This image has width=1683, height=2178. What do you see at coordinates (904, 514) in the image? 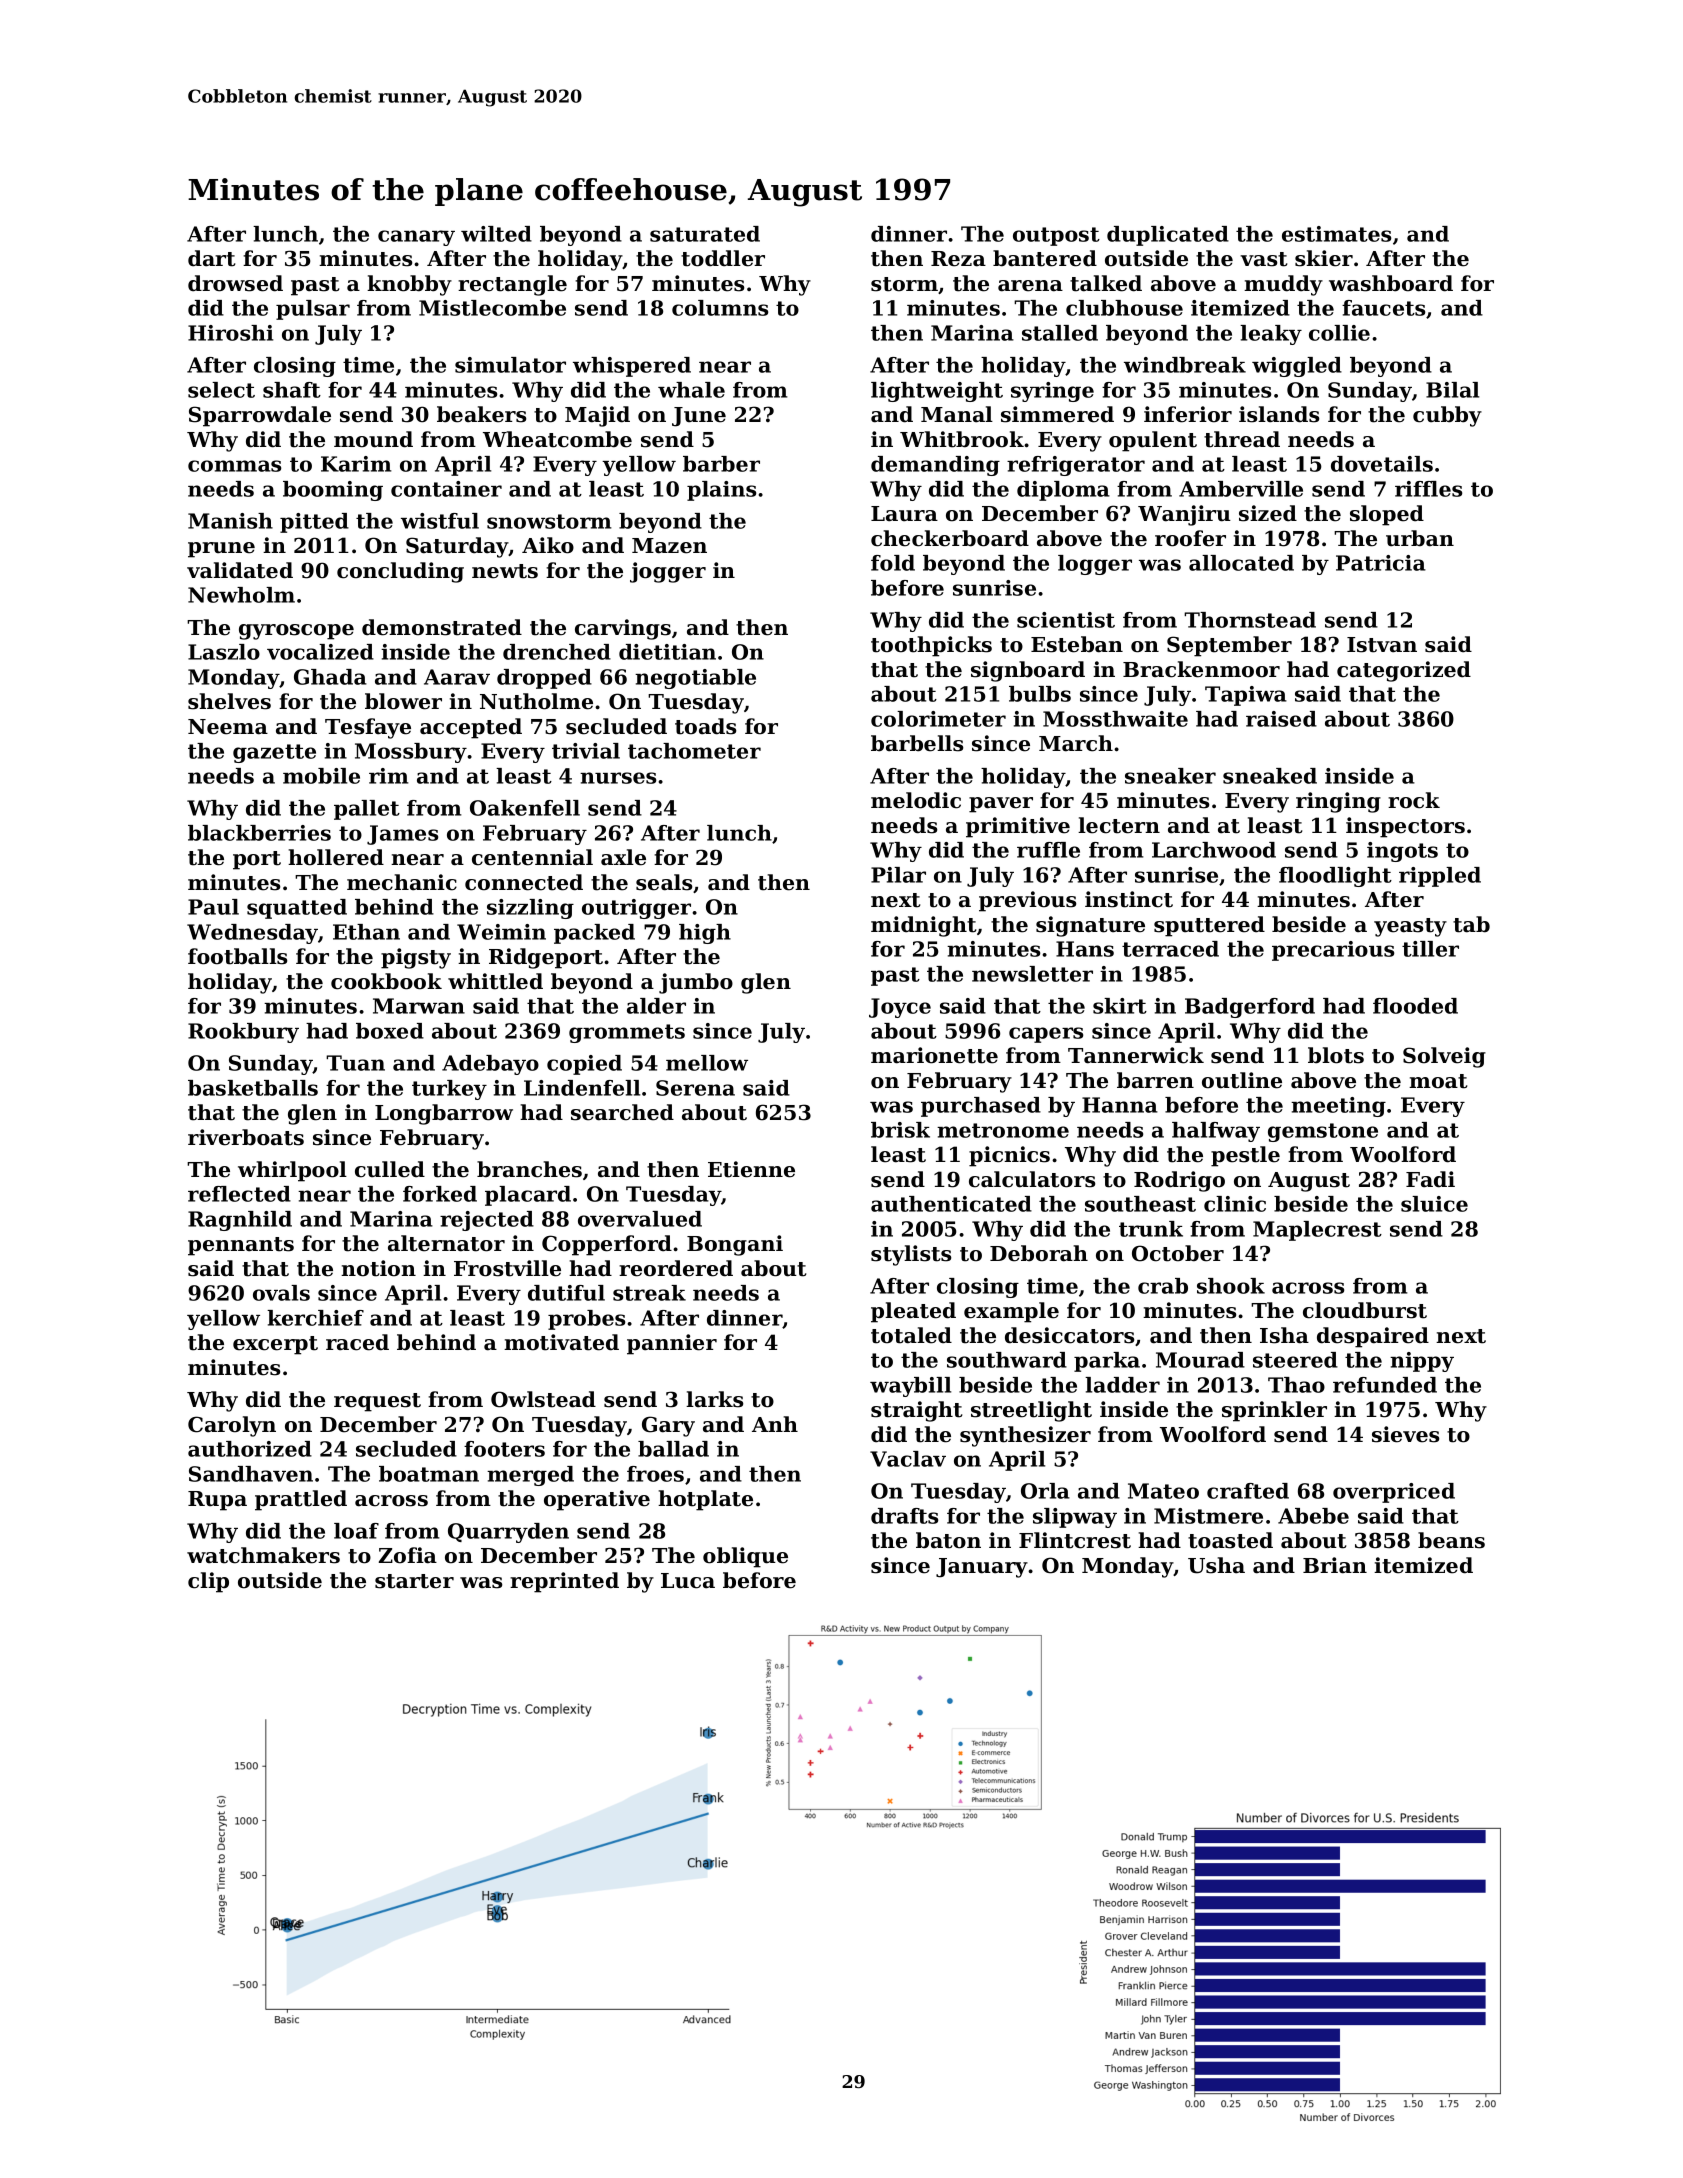
I see `Laura` at bounding box center [904, 514].
